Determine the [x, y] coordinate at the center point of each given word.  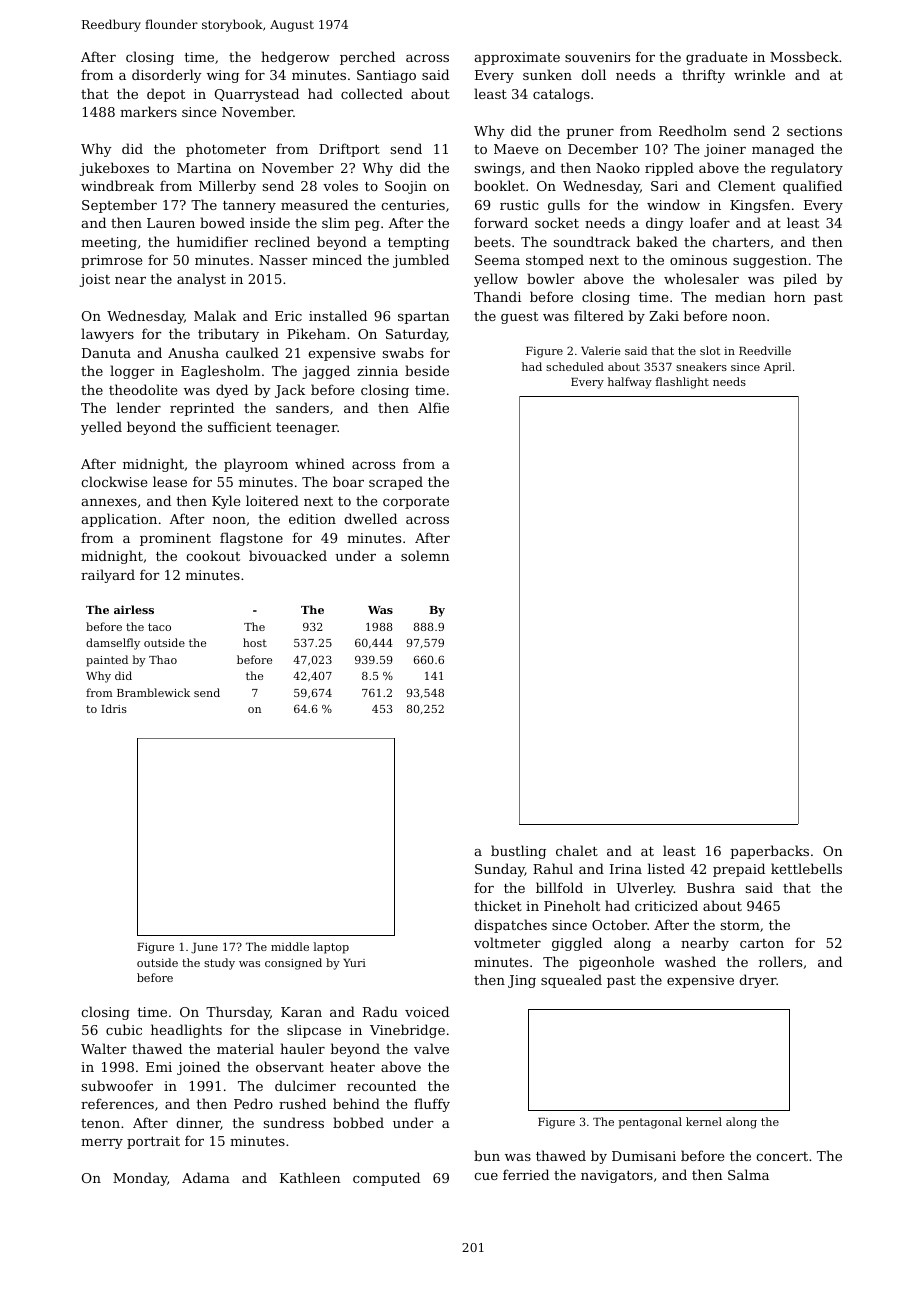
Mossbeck [804, 56]
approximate [517, 58]
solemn [425, 555]
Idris [114, 708]
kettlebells [806, 868]
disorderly [167, 76]
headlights [186, 1031]
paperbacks [769, 852]
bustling [518, 852]
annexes [109, 502]
